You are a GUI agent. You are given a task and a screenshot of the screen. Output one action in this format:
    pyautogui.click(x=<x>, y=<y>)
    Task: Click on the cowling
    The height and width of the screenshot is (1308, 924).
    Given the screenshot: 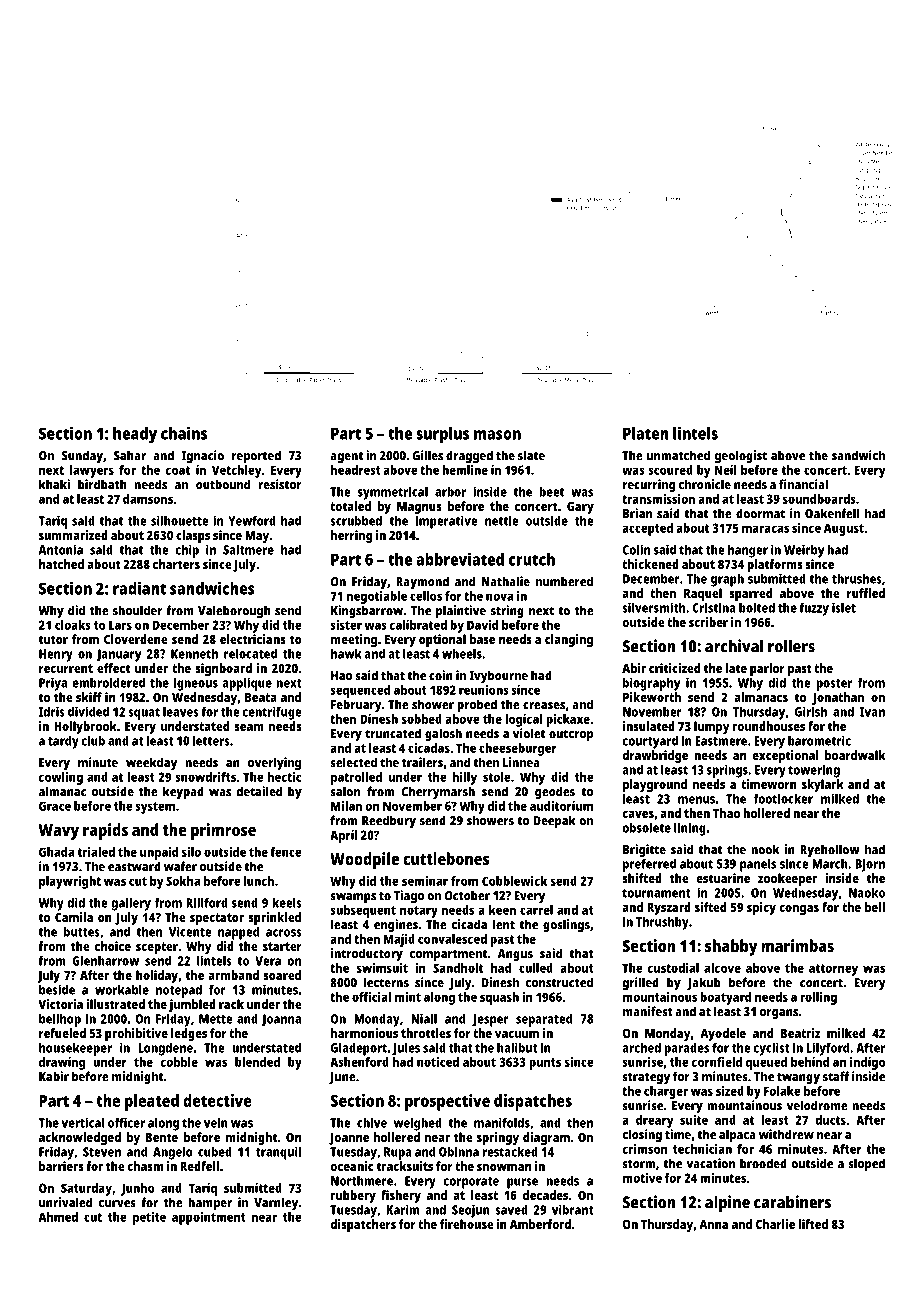 What is the action you would take?
    pyautogui.click(x=61, y=778)
